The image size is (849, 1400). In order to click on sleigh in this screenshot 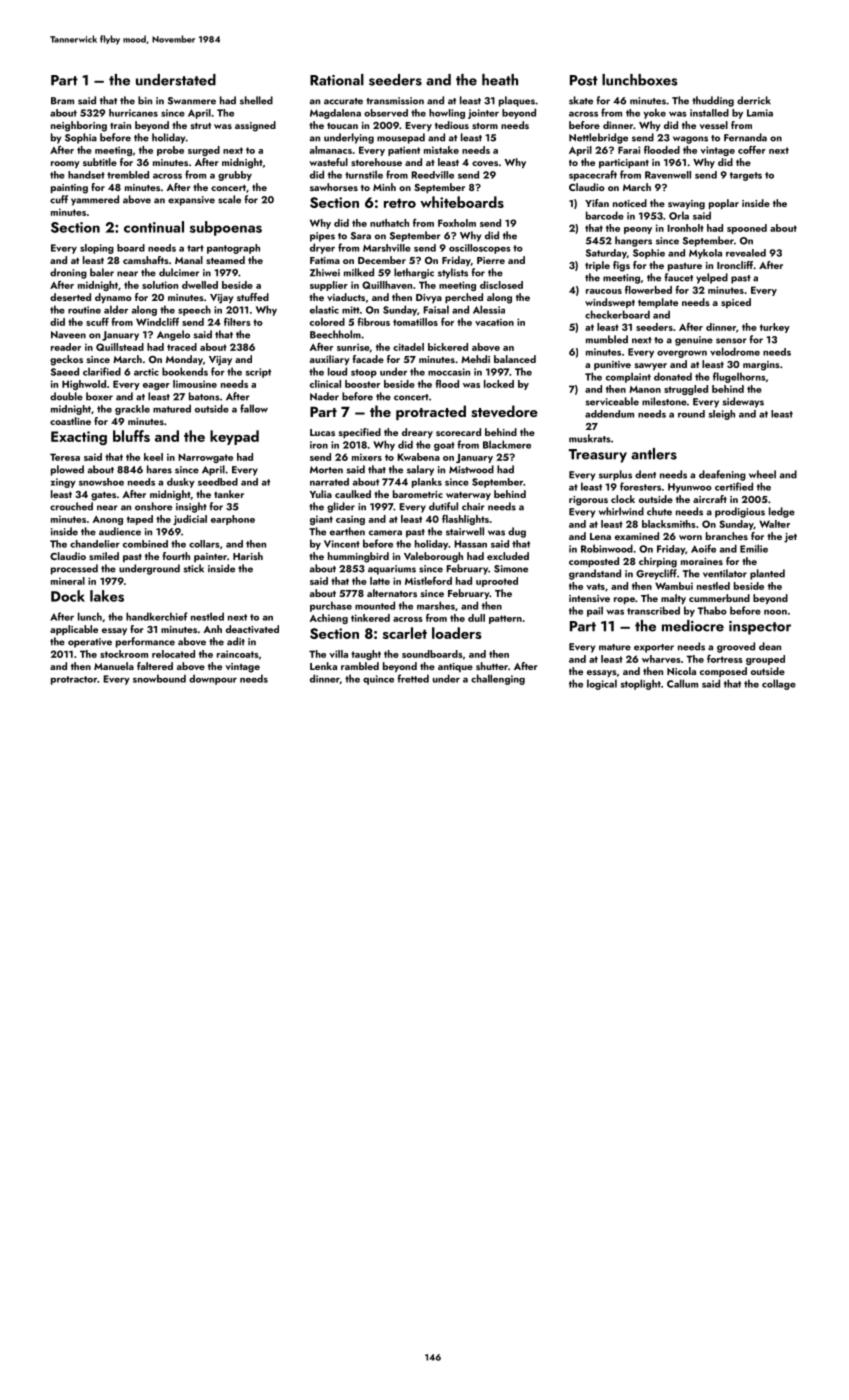, I will do `click(721, 415)`.
